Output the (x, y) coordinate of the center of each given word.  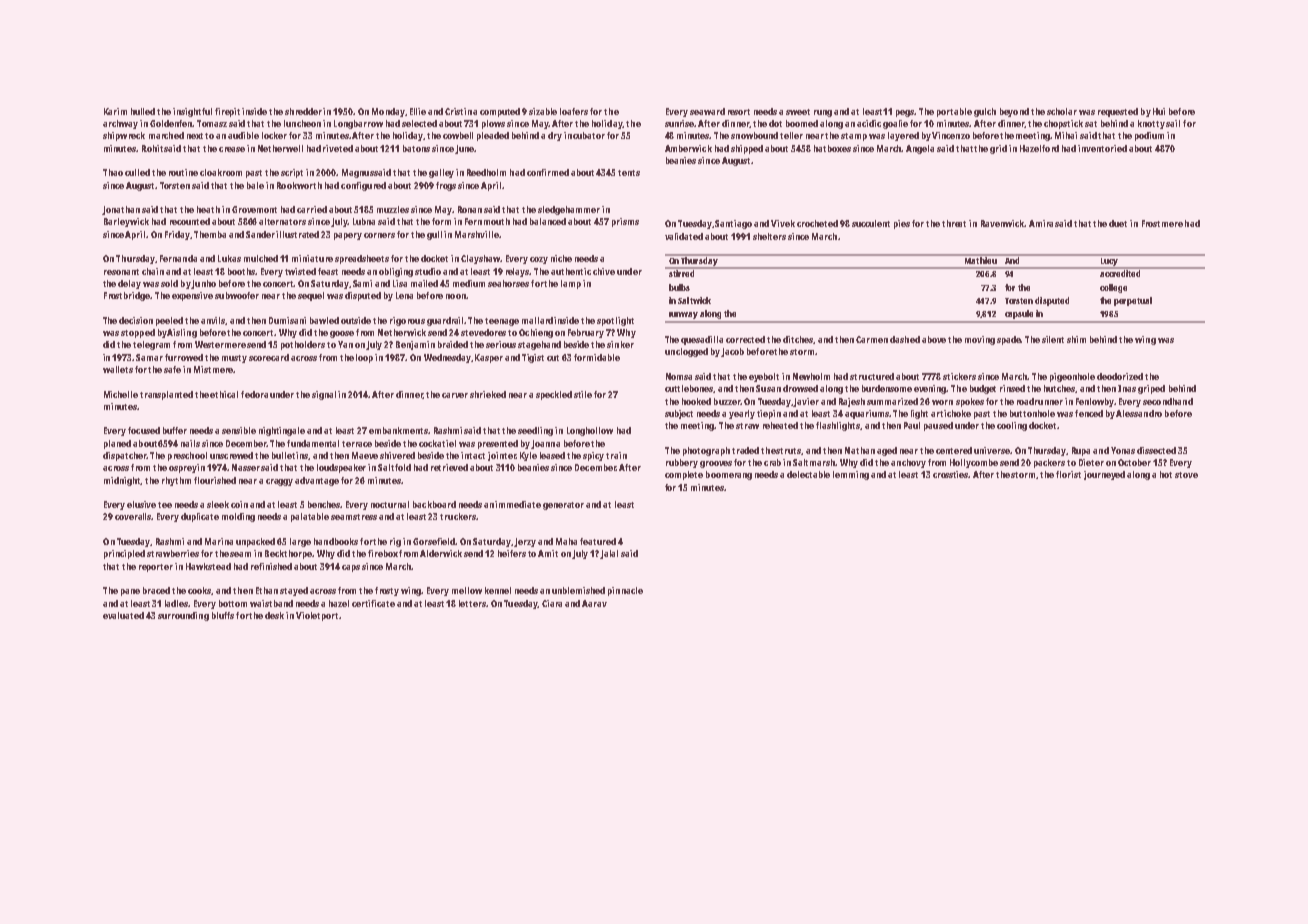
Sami (362, 283)
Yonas (1123, 450)
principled (124, 554)
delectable (808, 474)
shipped (747, 149)
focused (144, 430)
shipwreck (124, 136)
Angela (920, 149)
